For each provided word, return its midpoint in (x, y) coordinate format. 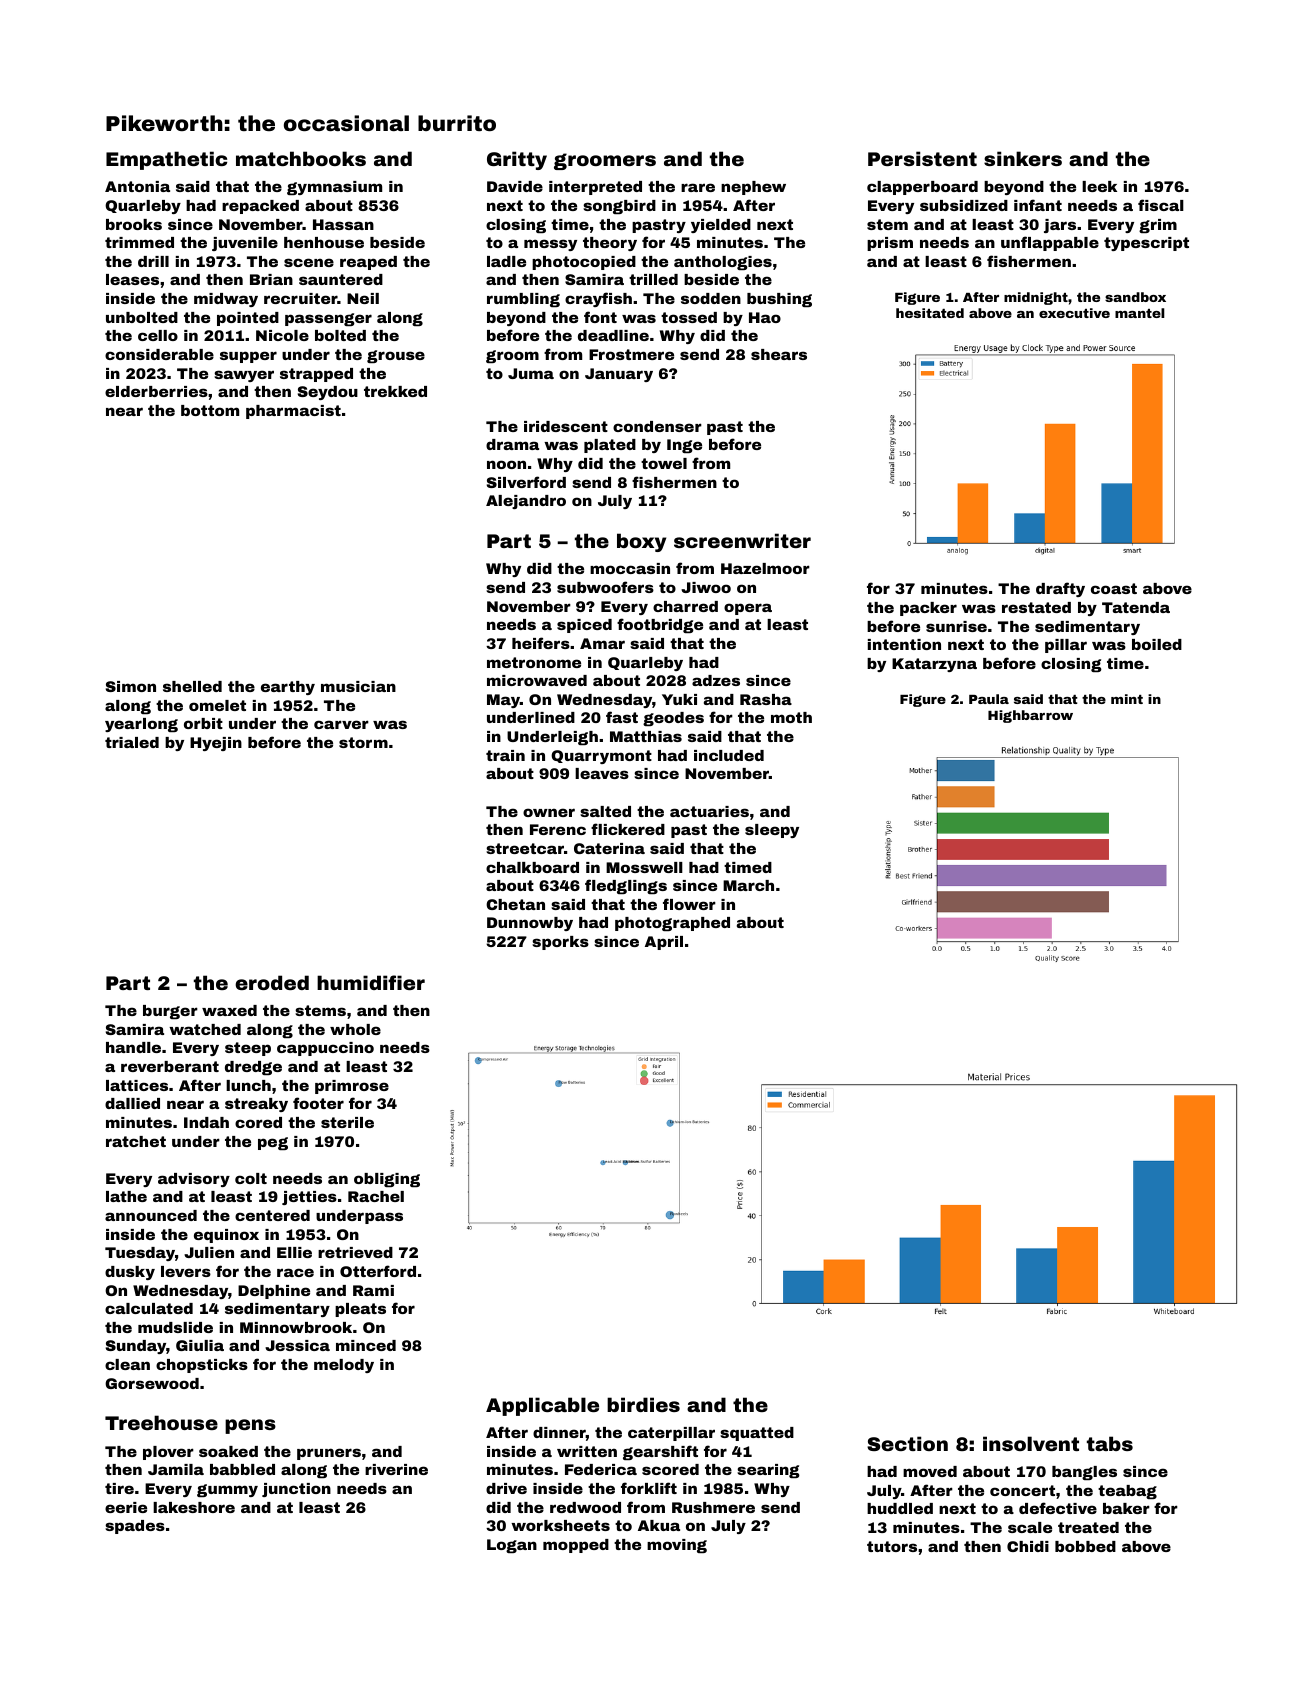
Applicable (542, 1406)
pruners (329, 1454)
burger (170, 1012)
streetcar (525, 848)
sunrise (956, 626)
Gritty (517, 160)
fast (622, 717)
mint (1127, 699)
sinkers (1023, 158)
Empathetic (166, 160)
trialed (132, 742)
